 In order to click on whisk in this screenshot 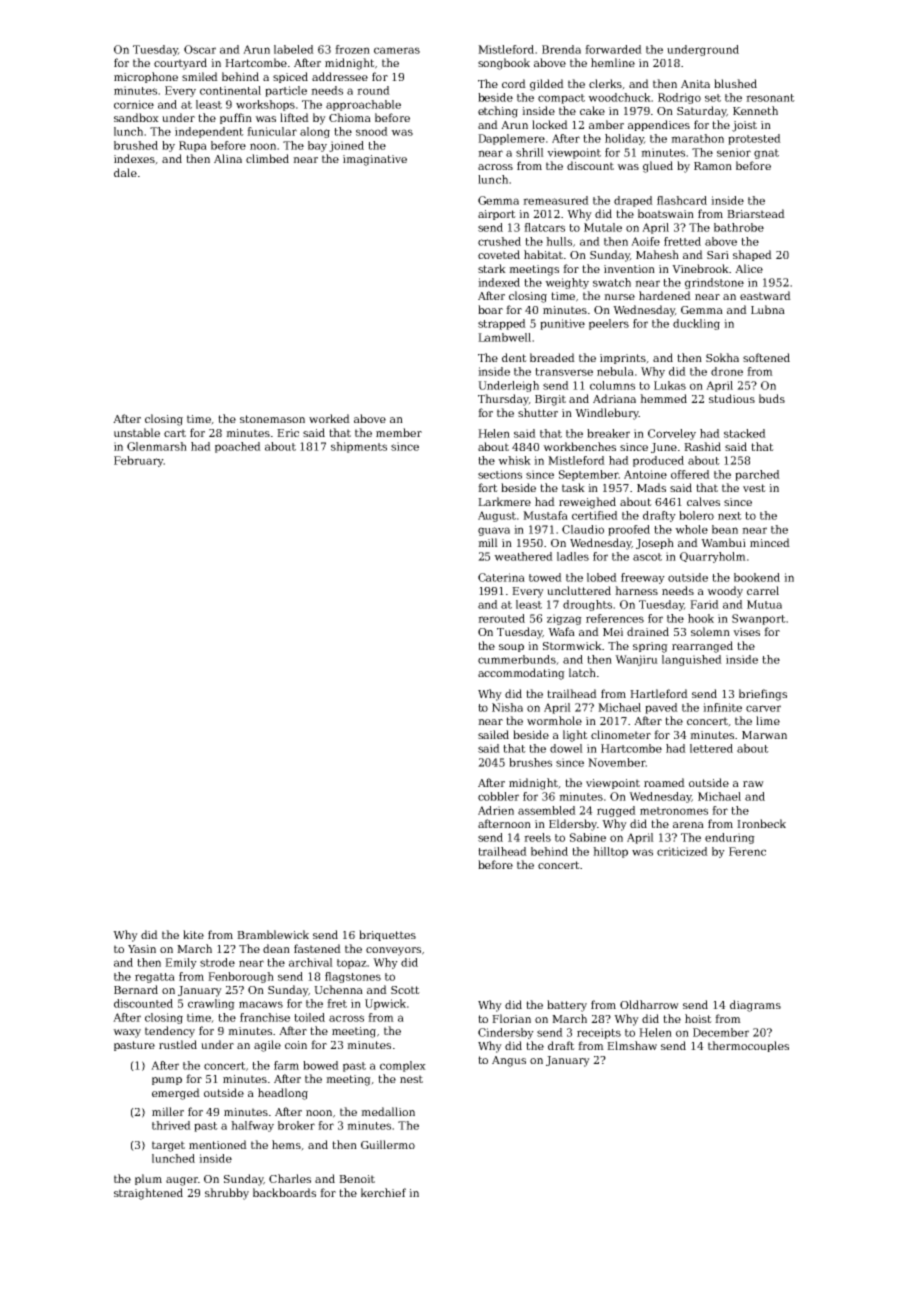, I will do `click(514, 460)`.
